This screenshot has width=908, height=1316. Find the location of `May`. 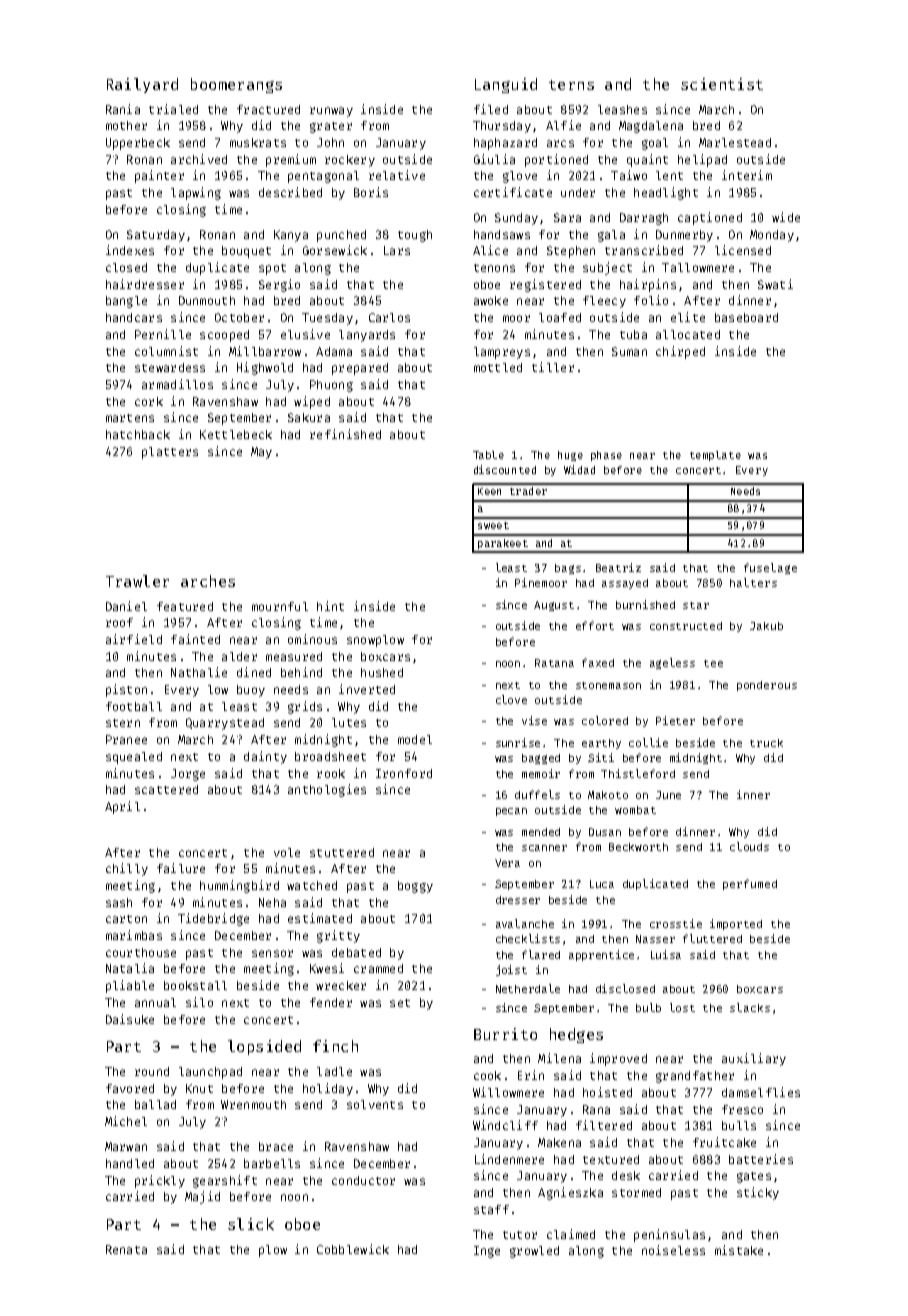

May is located at coordinates (261, 453).
